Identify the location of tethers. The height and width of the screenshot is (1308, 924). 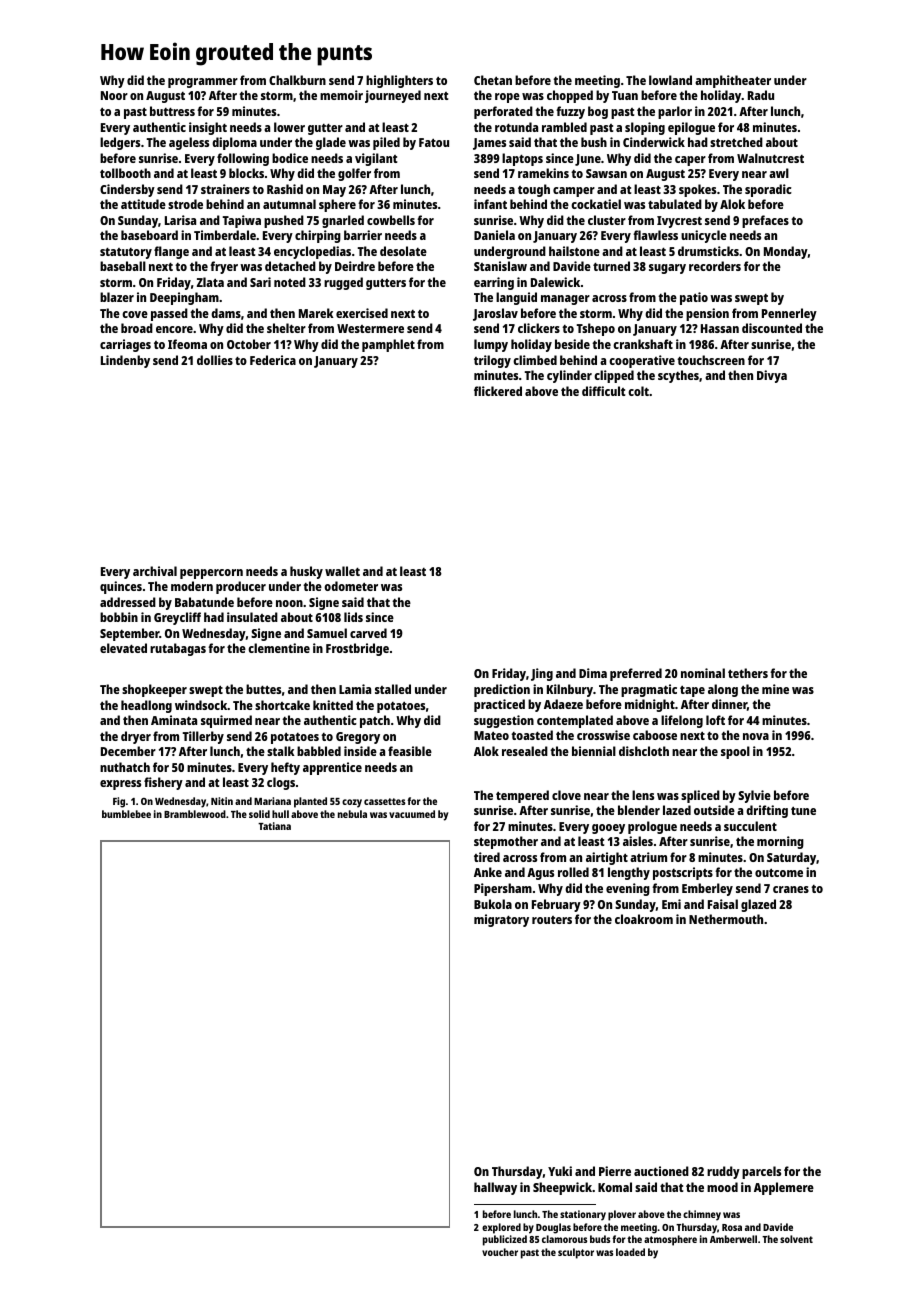
(748, 673).
